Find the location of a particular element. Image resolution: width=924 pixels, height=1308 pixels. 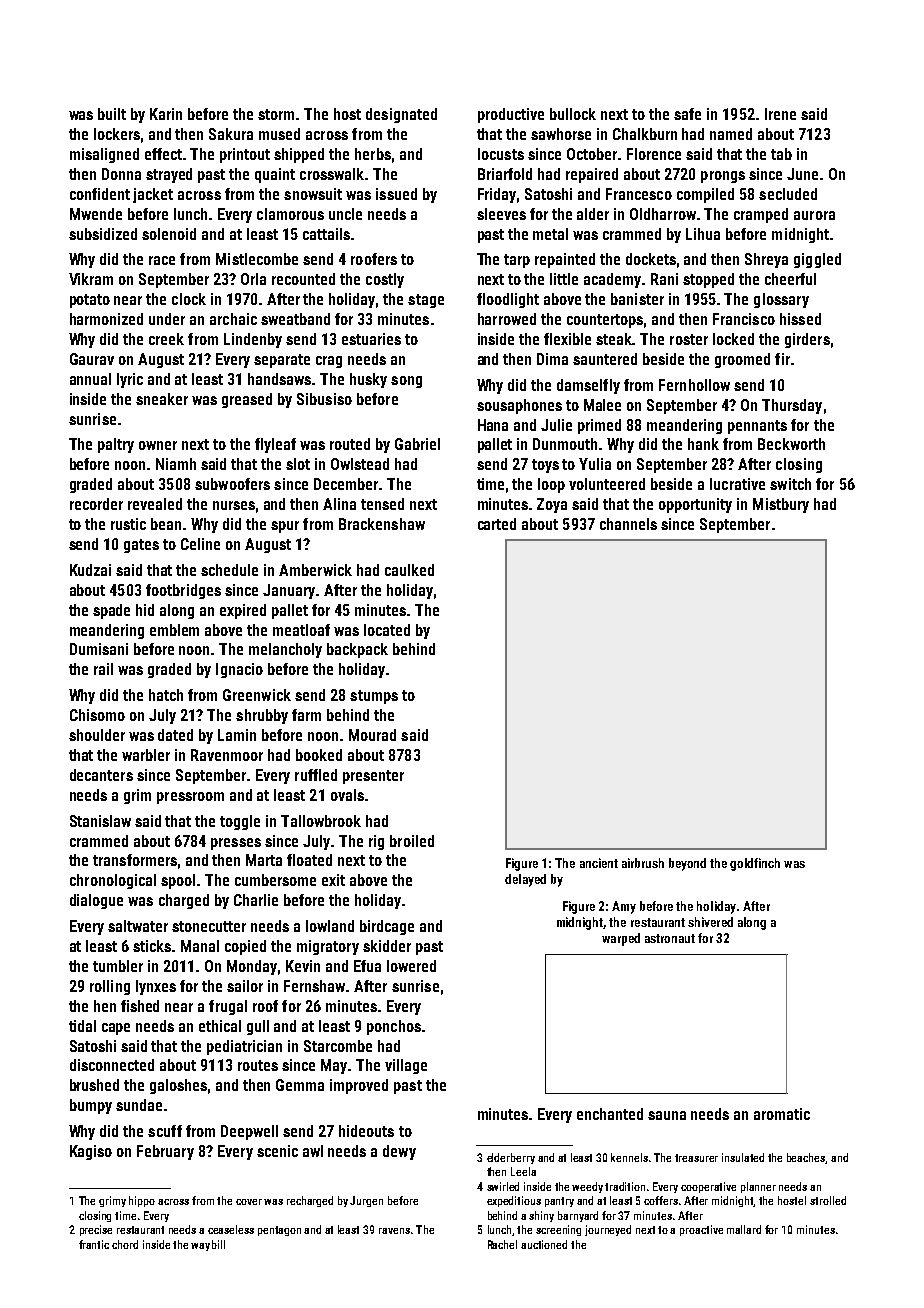

Mistlecombe is located at coordinates (257, 259).
